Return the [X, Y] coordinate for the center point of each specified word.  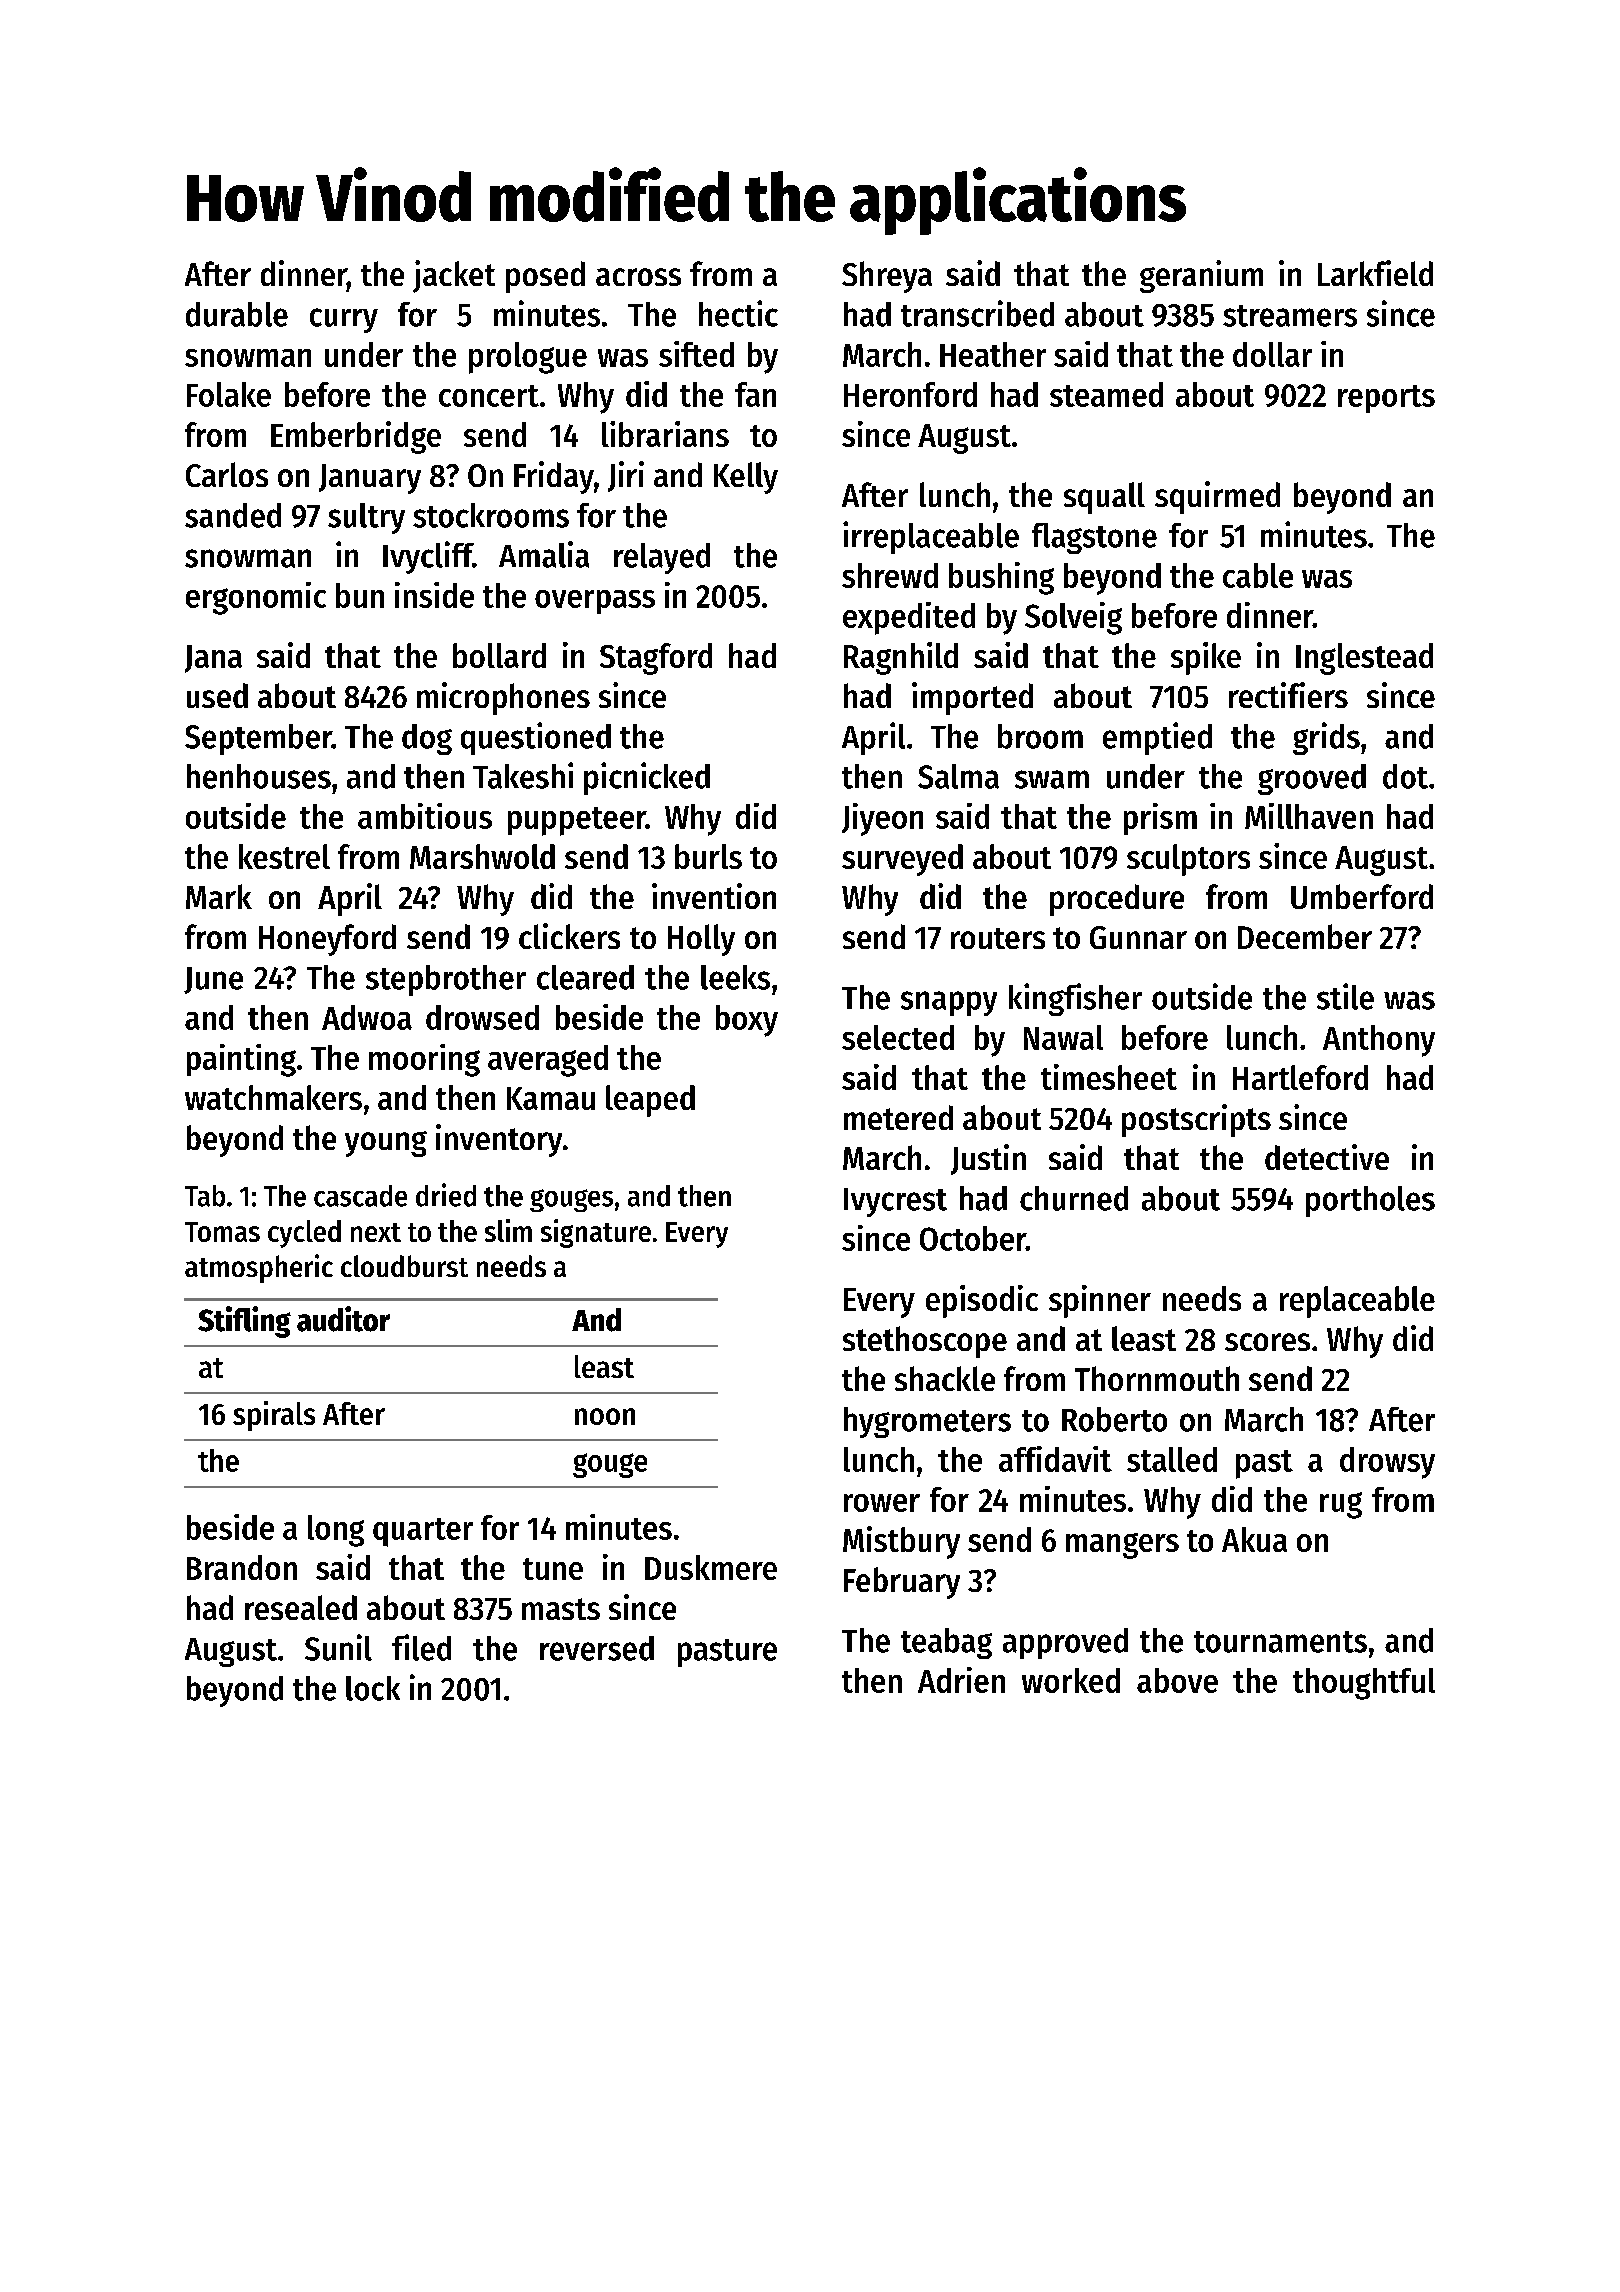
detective [1327, 1157]
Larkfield [1375, 273]
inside [434, 595]
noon [605, 1416]
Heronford [910, 394]
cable [1258, 575]
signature [596, 1233]
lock [373, 1688]
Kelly [746, 478]
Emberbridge [356, 437]
